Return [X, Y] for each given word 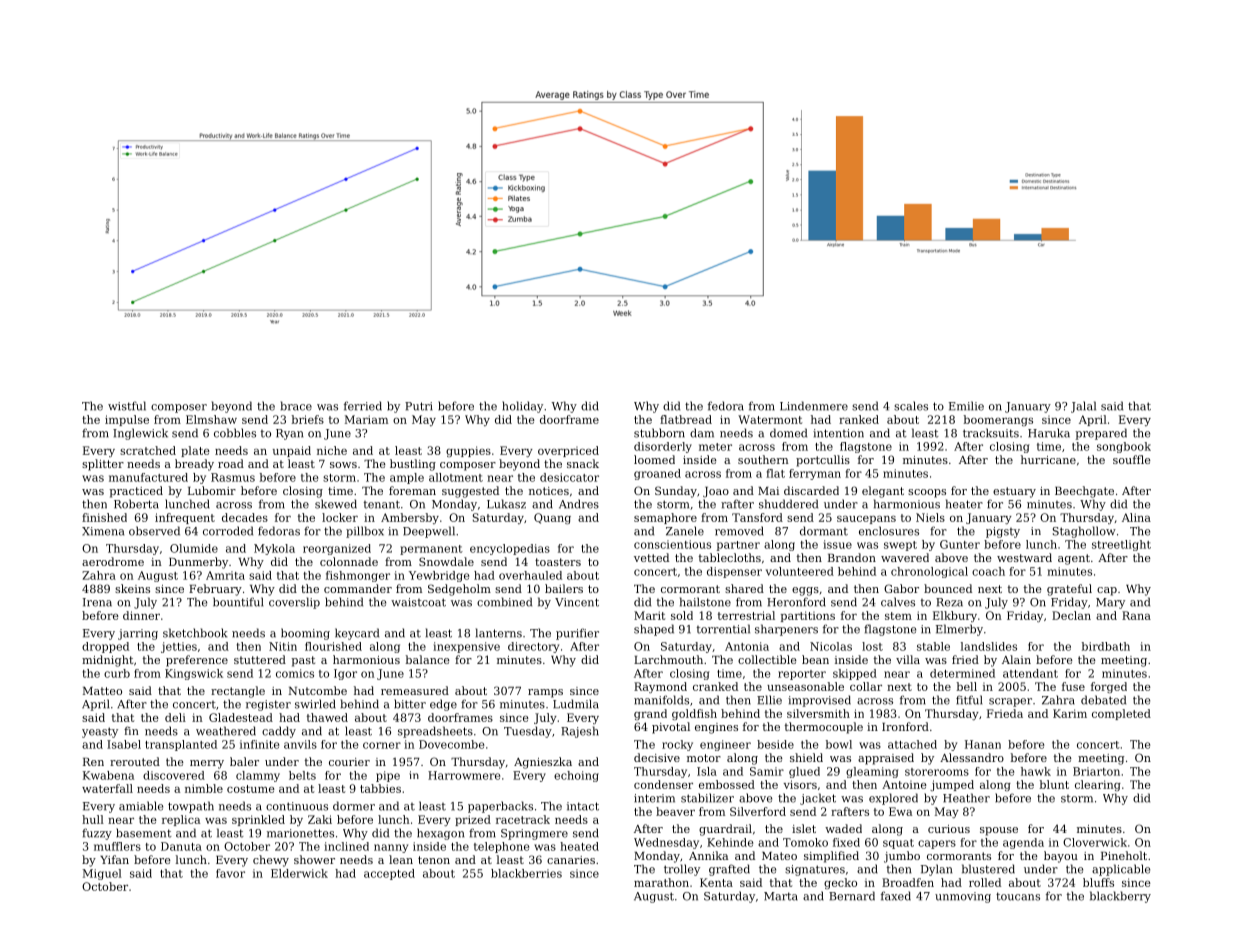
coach [988, 571]
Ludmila [576, 704]
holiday [522, 407]
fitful [969, 700]
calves [898, 602]
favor [230, 873]
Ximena [103, 531]
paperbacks [500, 807]
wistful [127, 406]
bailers [564, 588]
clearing [1098, 785]
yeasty [100, 732]
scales [911, 406]
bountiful [238, 602]
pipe [388, 776]
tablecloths [729, 557]
